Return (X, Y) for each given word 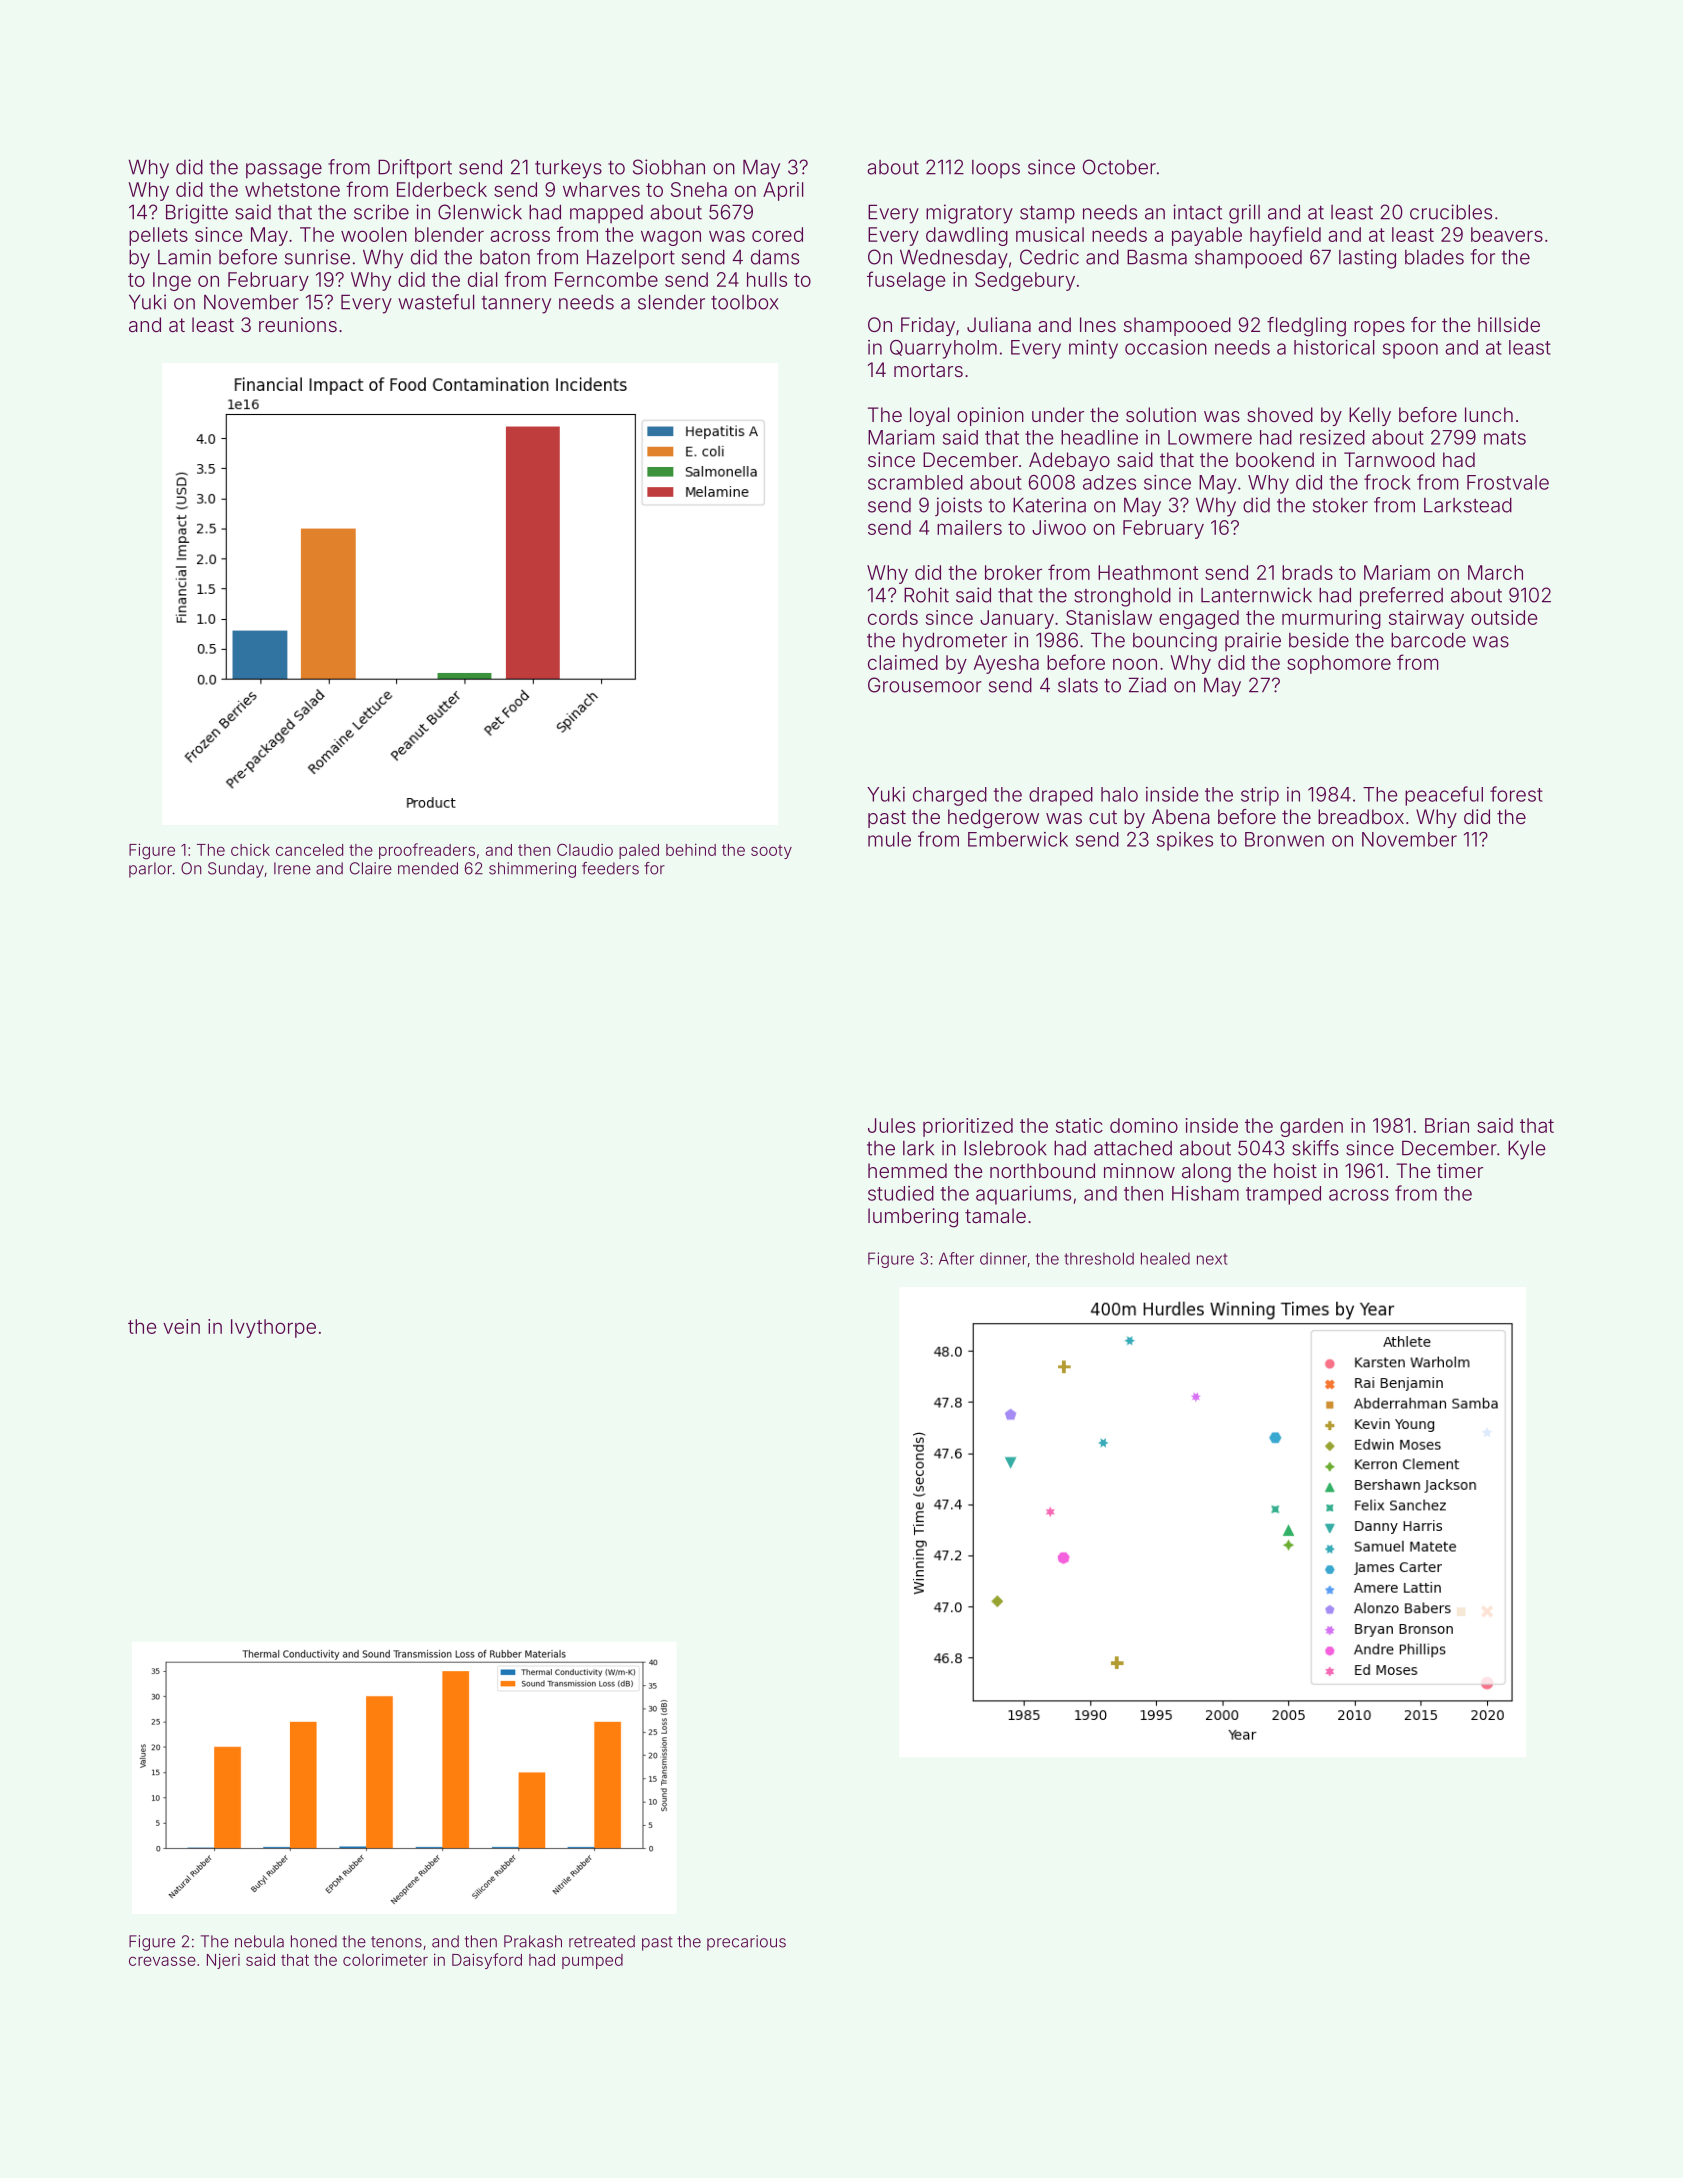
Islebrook (1005, 1148)
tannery (516, 305)
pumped (592, 1961)
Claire (371, 868)
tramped (1283, 1195)
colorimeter (385, 1960)
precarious (746, 1943)
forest (1516, 794)
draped (1061, 796)
